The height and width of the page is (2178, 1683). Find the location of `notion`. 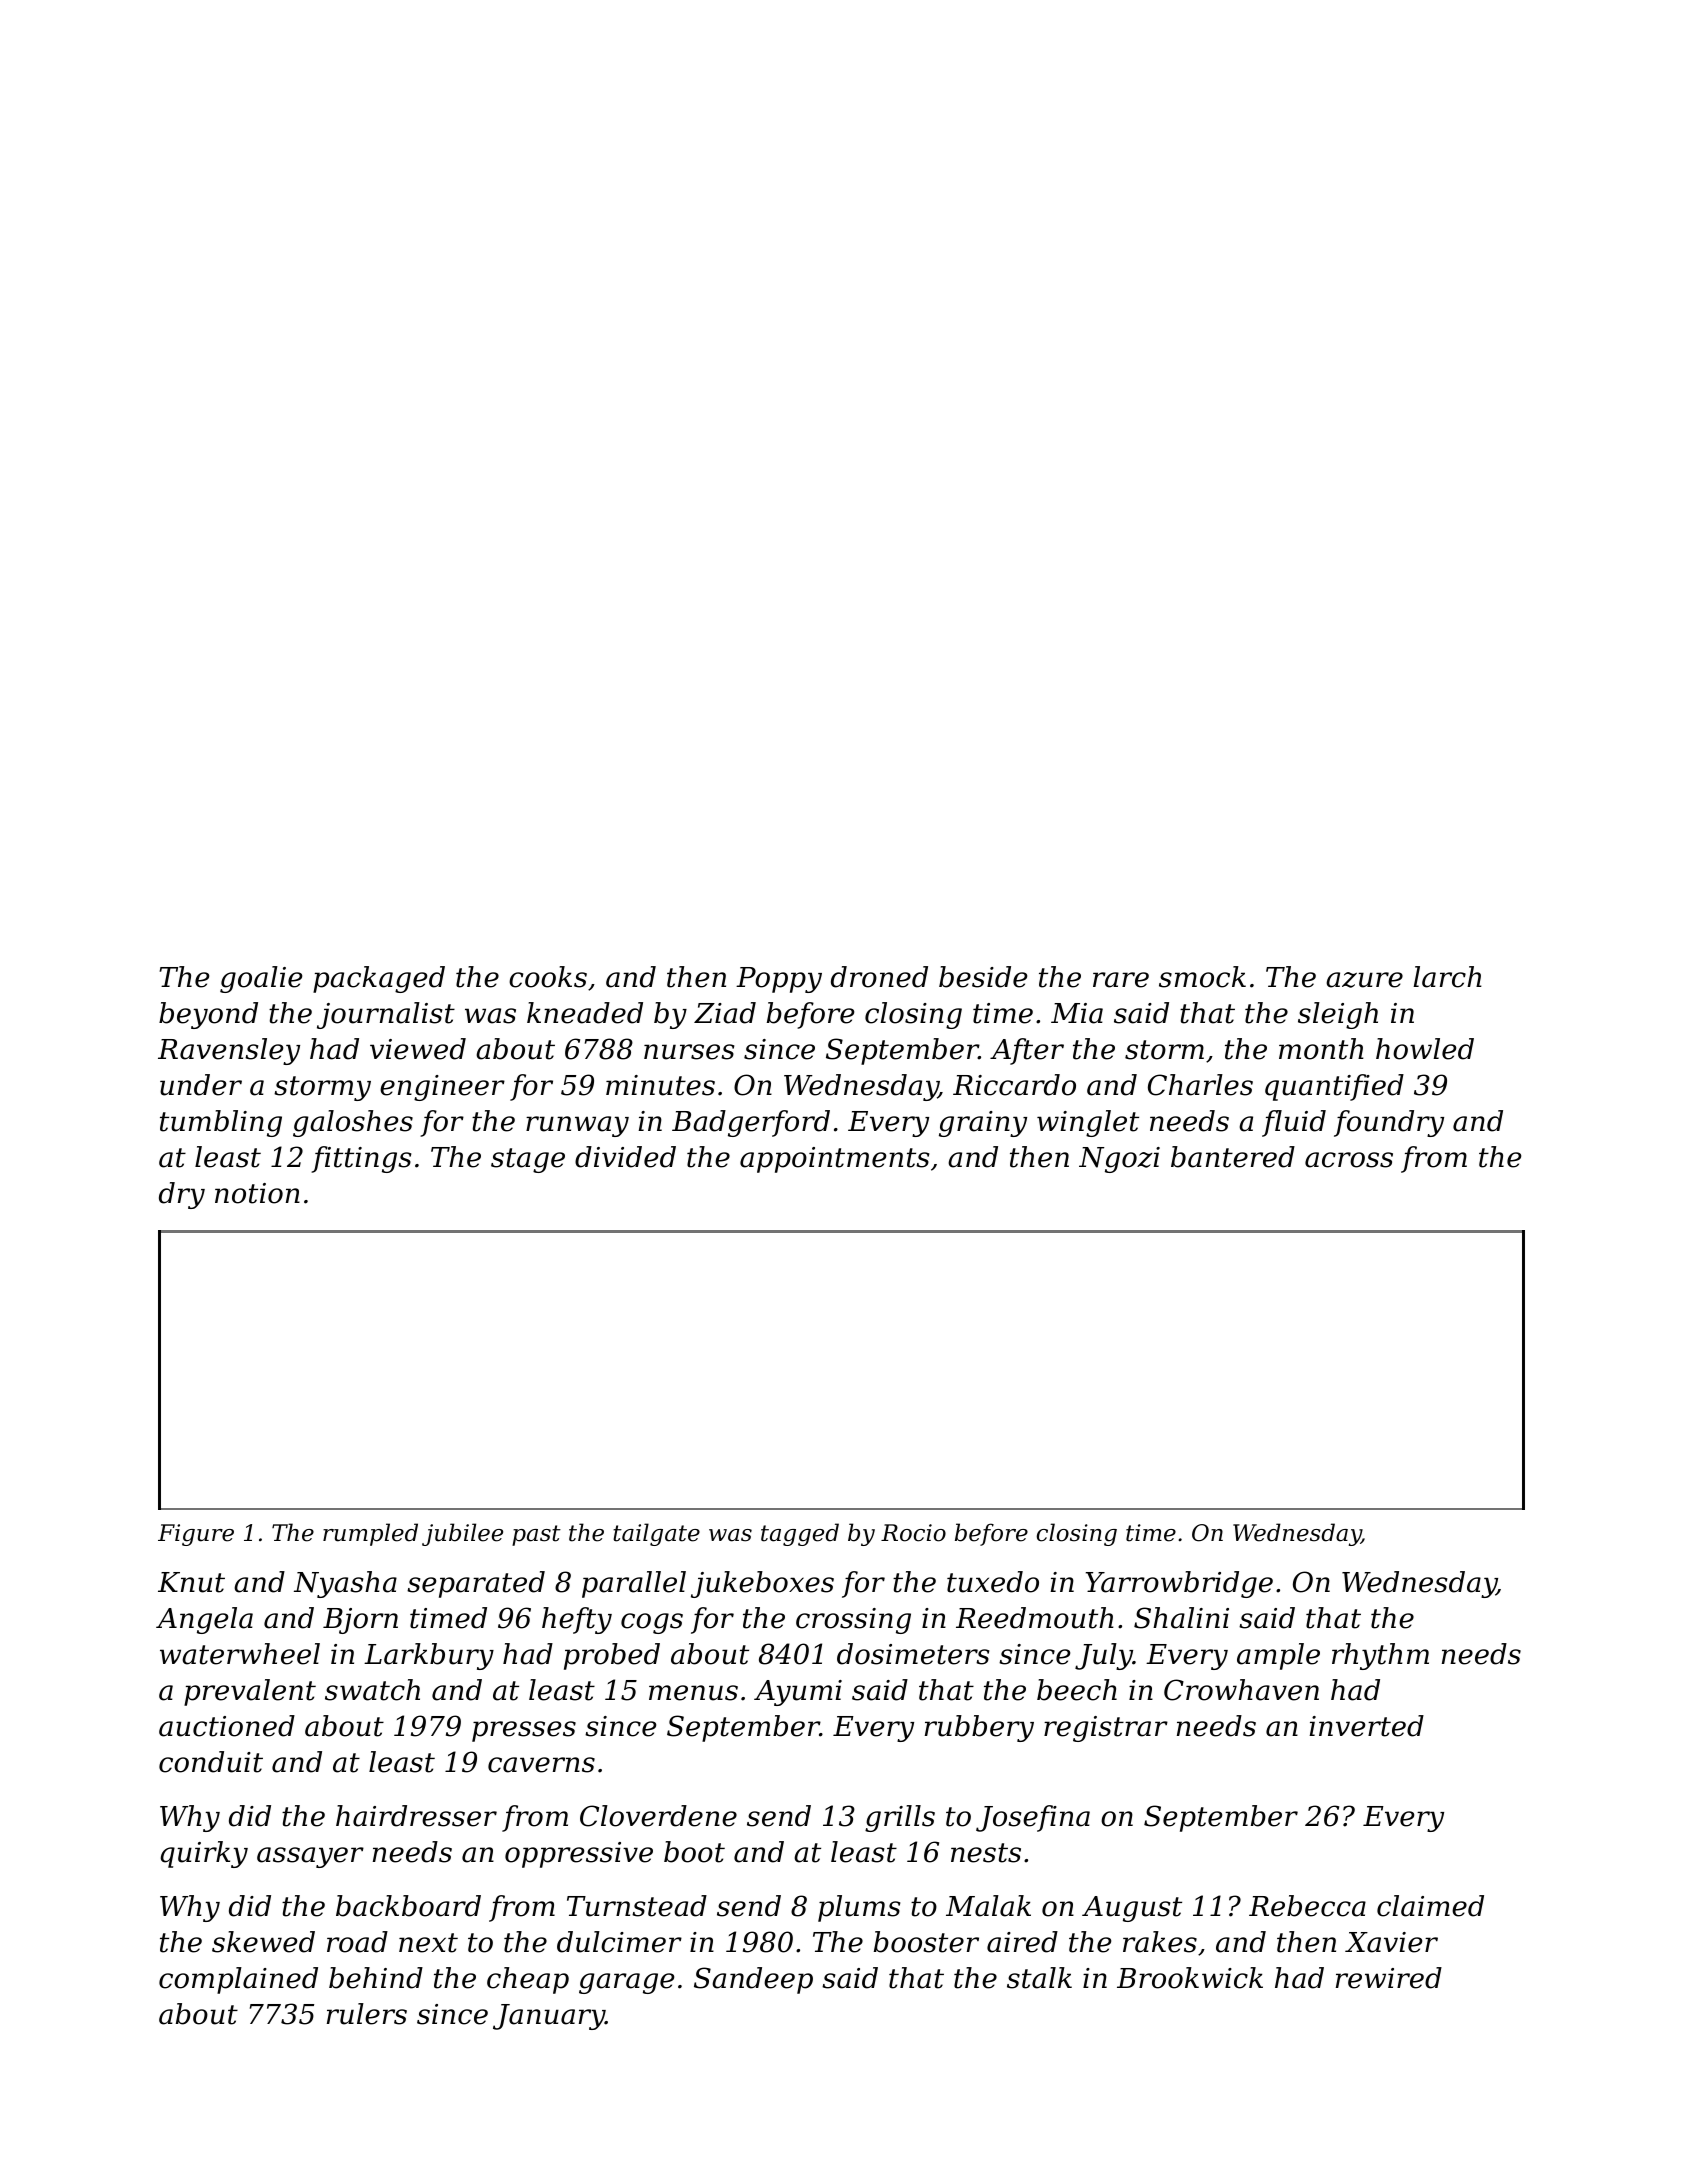

notion is located at coordinates (257, 1193).
